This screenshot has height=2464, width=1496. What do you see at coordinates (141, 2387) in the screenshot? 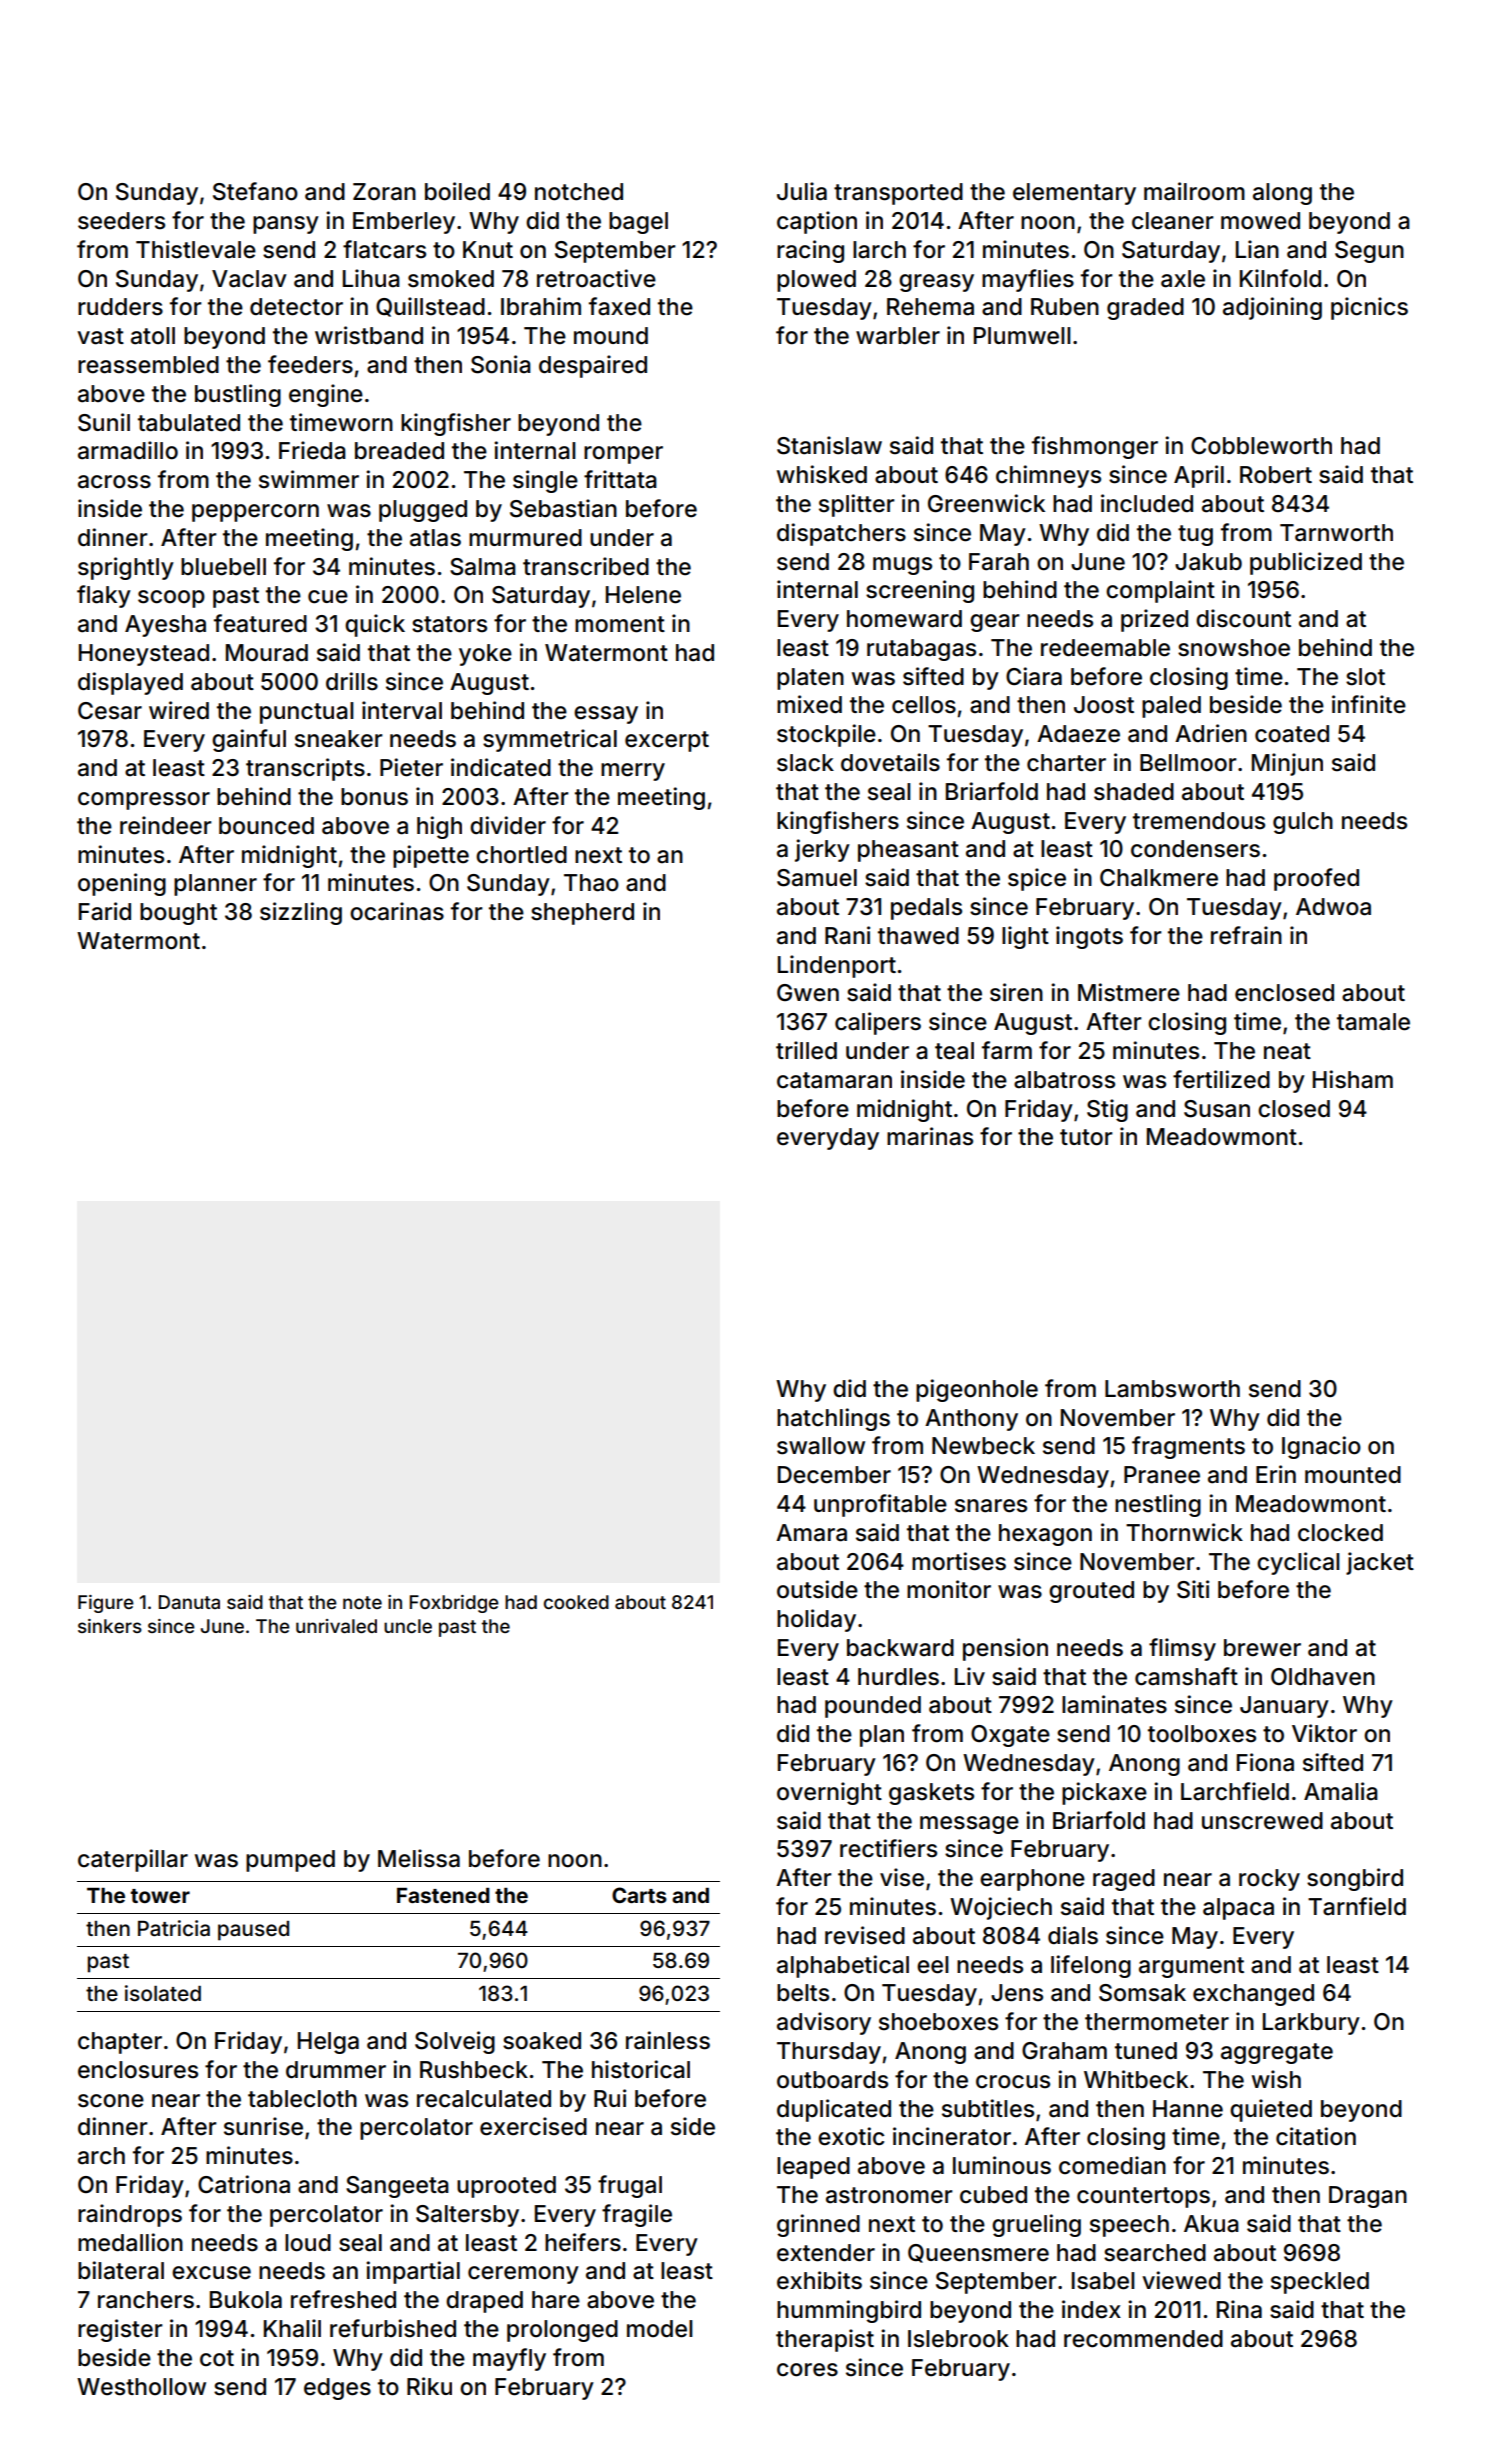
I see `Westhollow` at bounding box center [141, 2387].
